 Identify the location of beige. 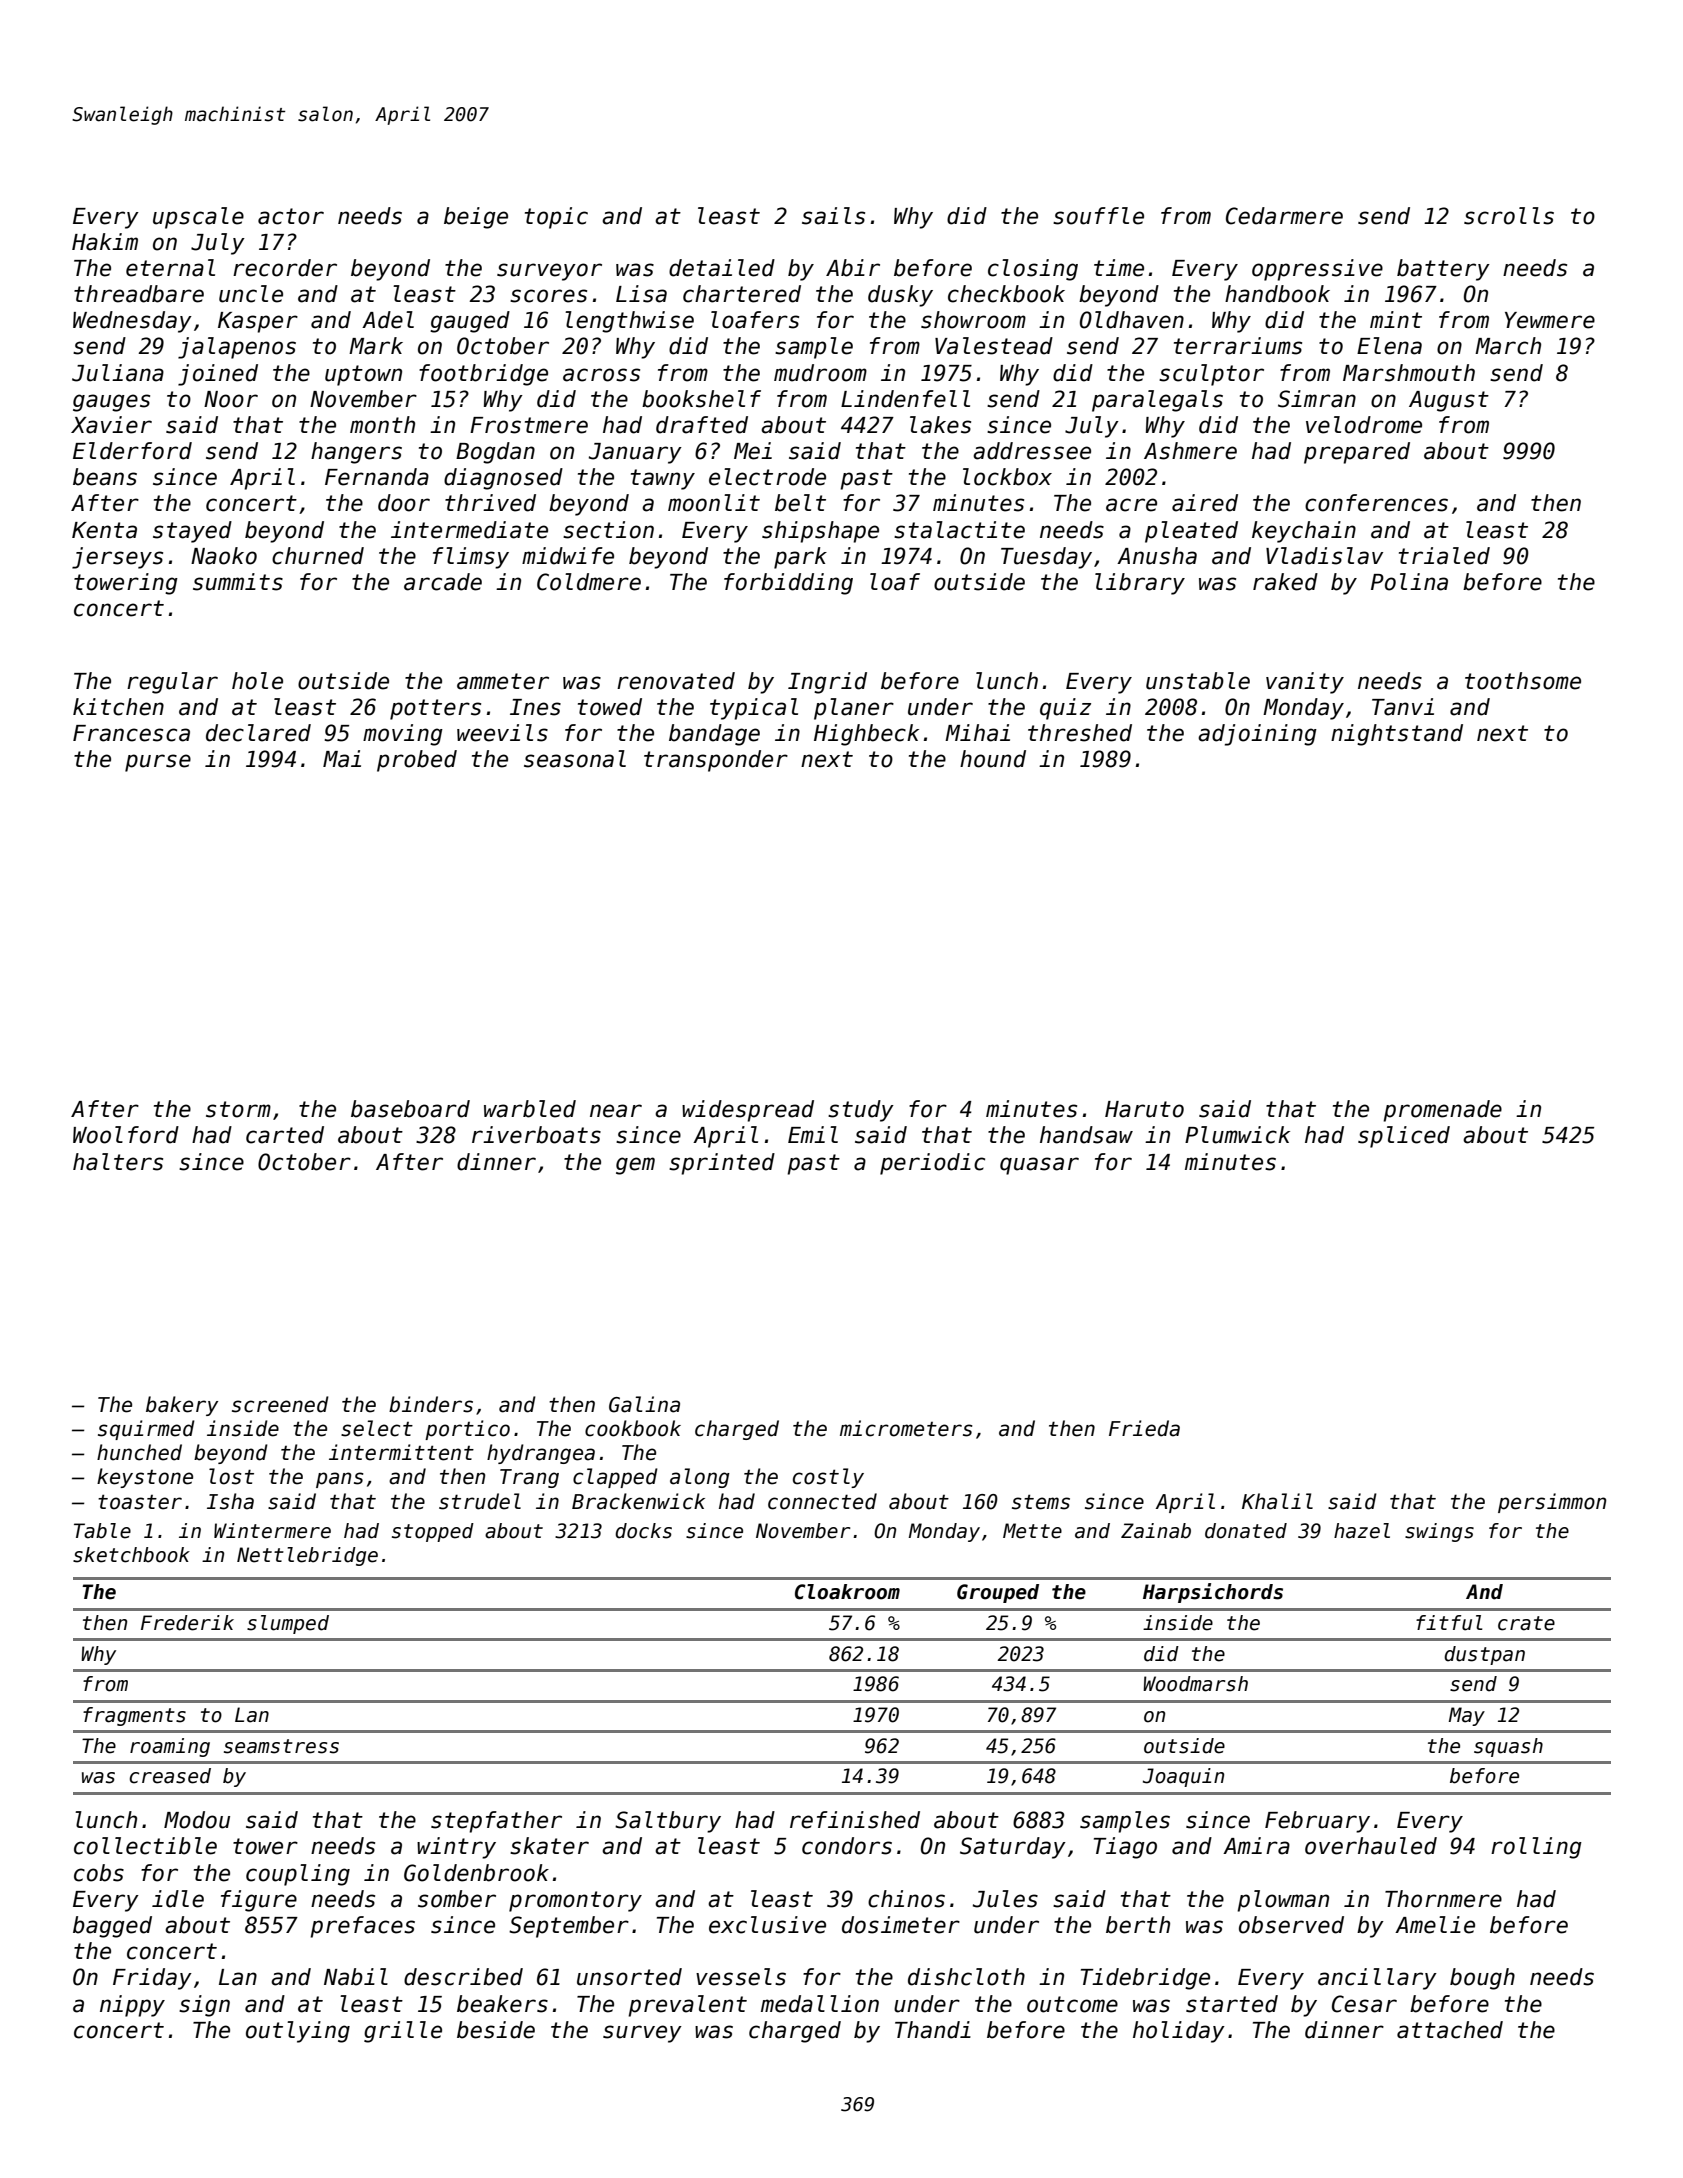
(476, 218).
